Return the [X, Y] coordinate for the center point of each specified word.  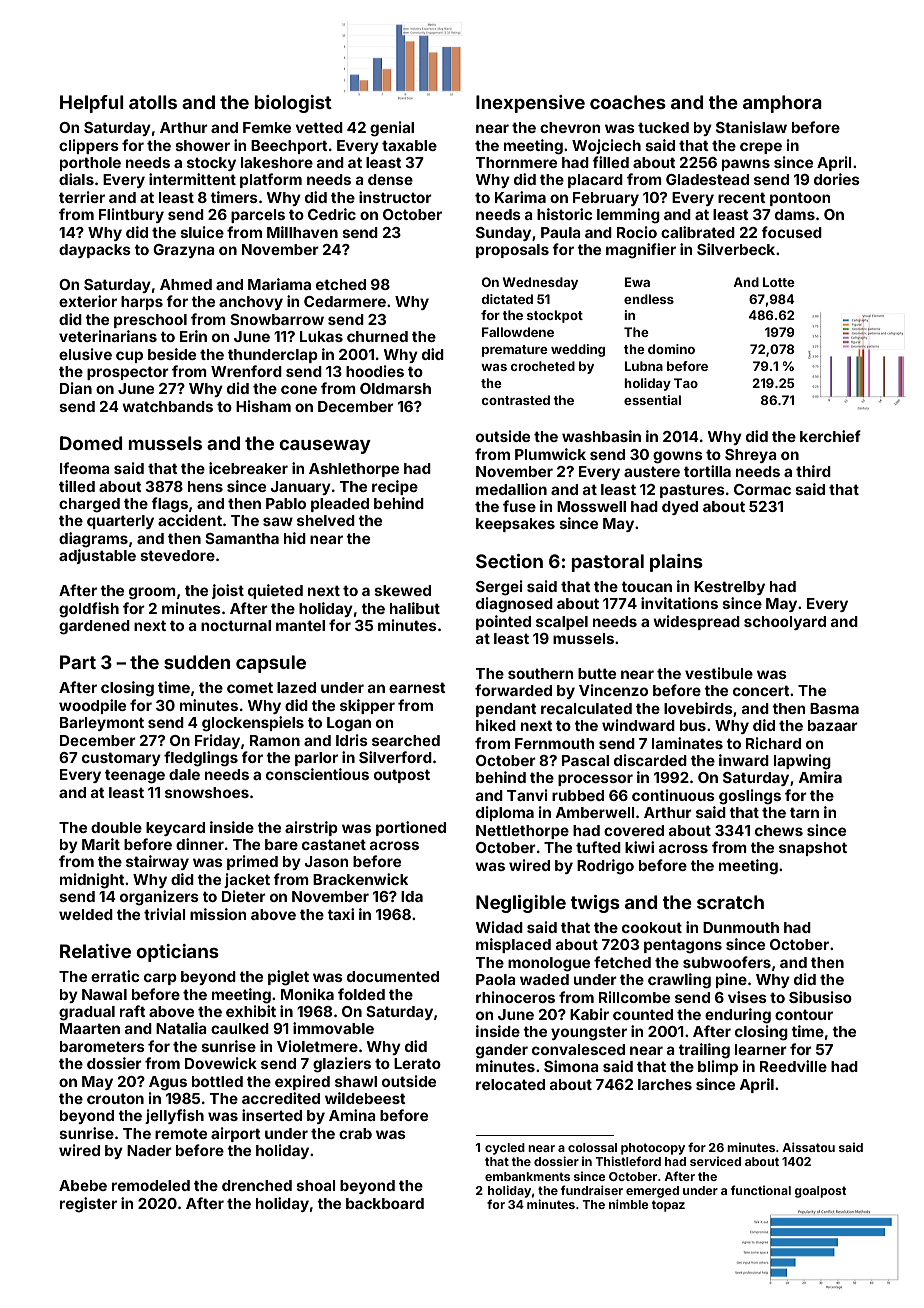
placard [595, 181]
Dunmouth [741, 927]
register [88, 1205]
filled [610, 162]
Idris [352, 740]
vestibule [719, 673]
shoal [316, 1185]
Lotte [779, 282]
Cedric [332, 214]
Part [78, 662]
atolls [153, 102]
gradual [87, 1013]
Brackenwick [360, 879]
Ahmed [186, 284]
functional [761, 1190]
